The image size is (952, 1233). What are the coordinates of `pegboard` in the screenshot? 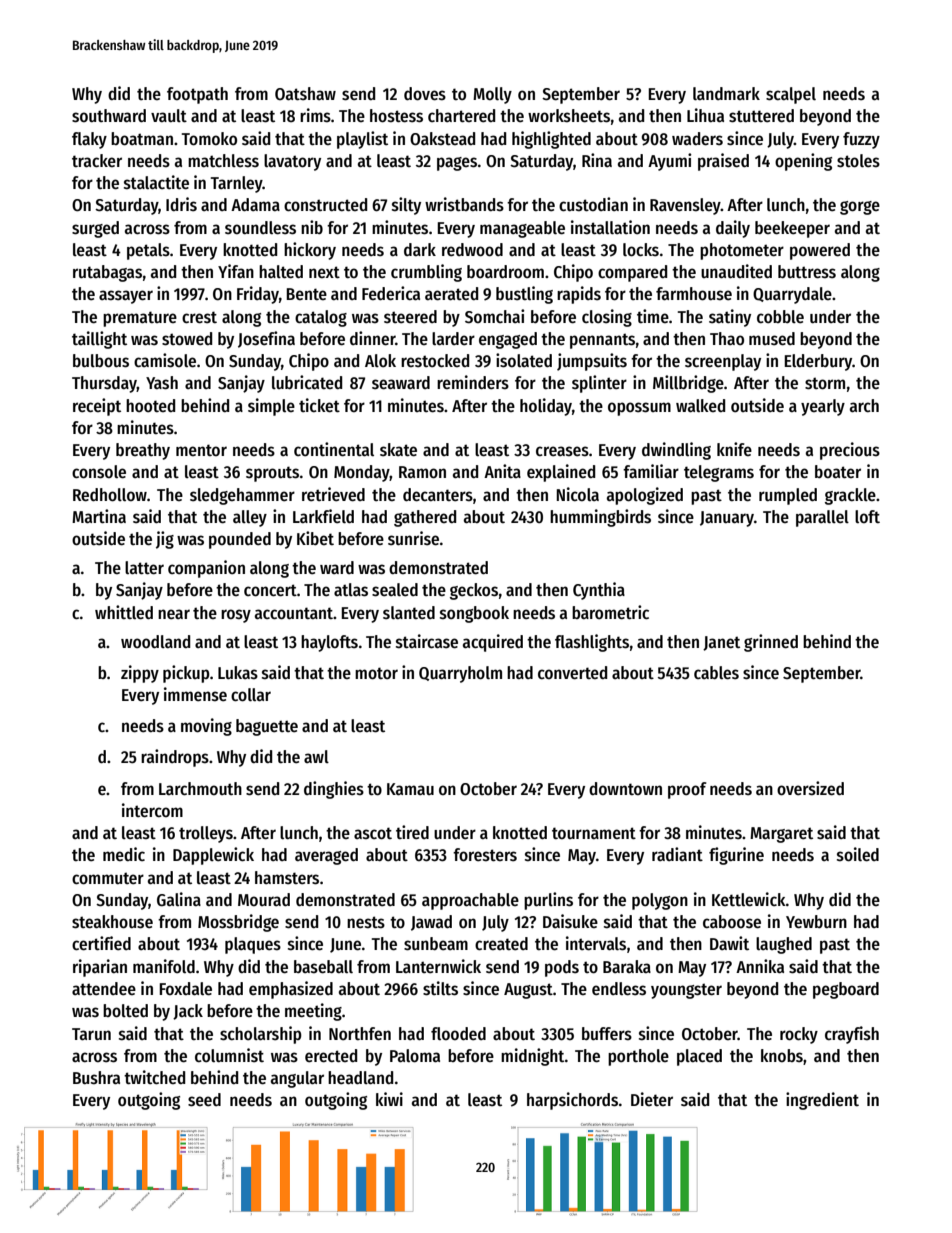 It's located at (846, 990).
